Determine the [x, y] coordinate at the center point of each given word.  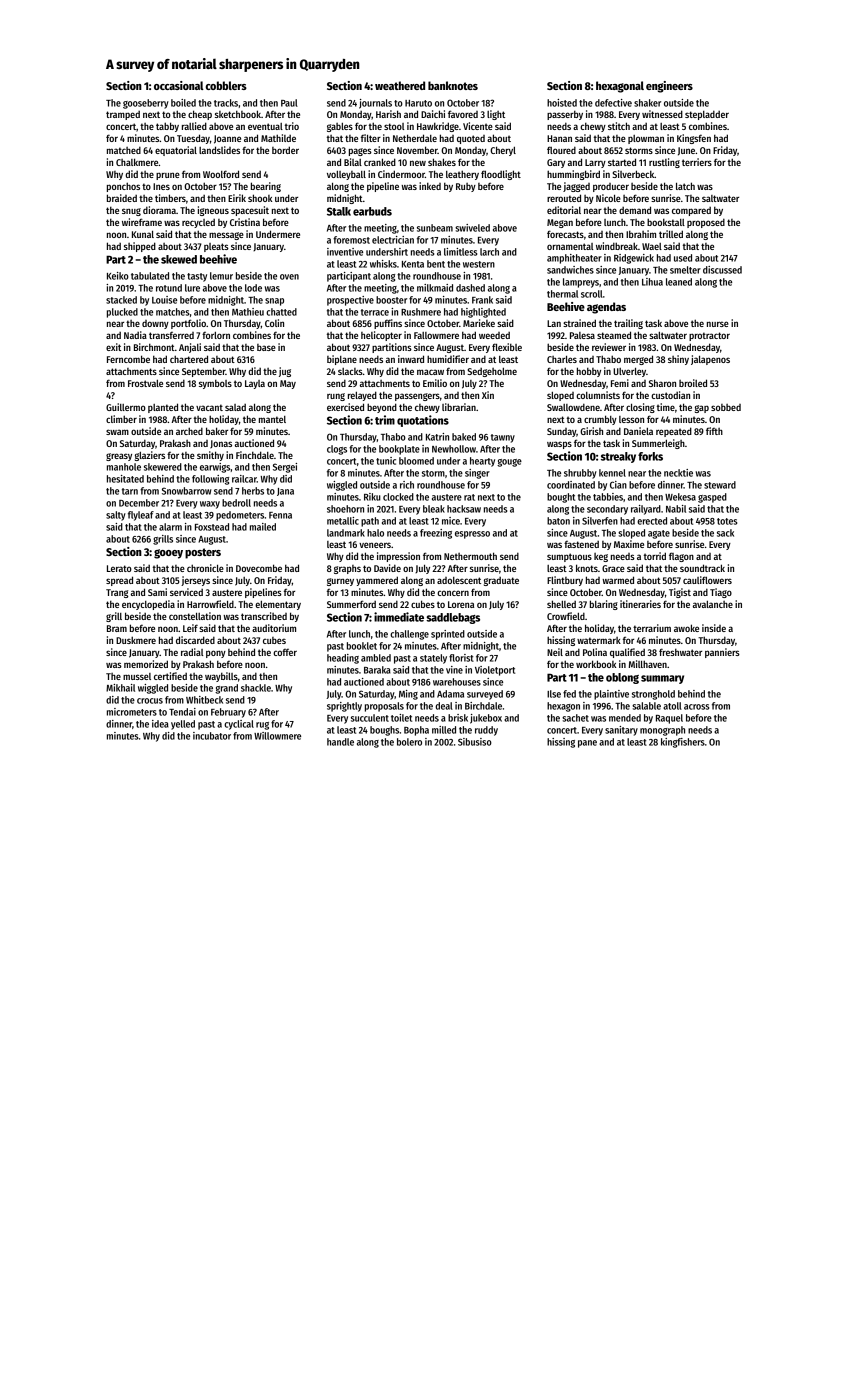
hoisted [562, 103]
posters [203, 553]
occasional [179, 85]
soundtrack [702, 568]
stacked [121, 300]
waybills [221, 677]
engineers [669, 87]
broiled [693, 383]
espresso [472, 535]
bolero [409, 742]
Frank [482, 300]
